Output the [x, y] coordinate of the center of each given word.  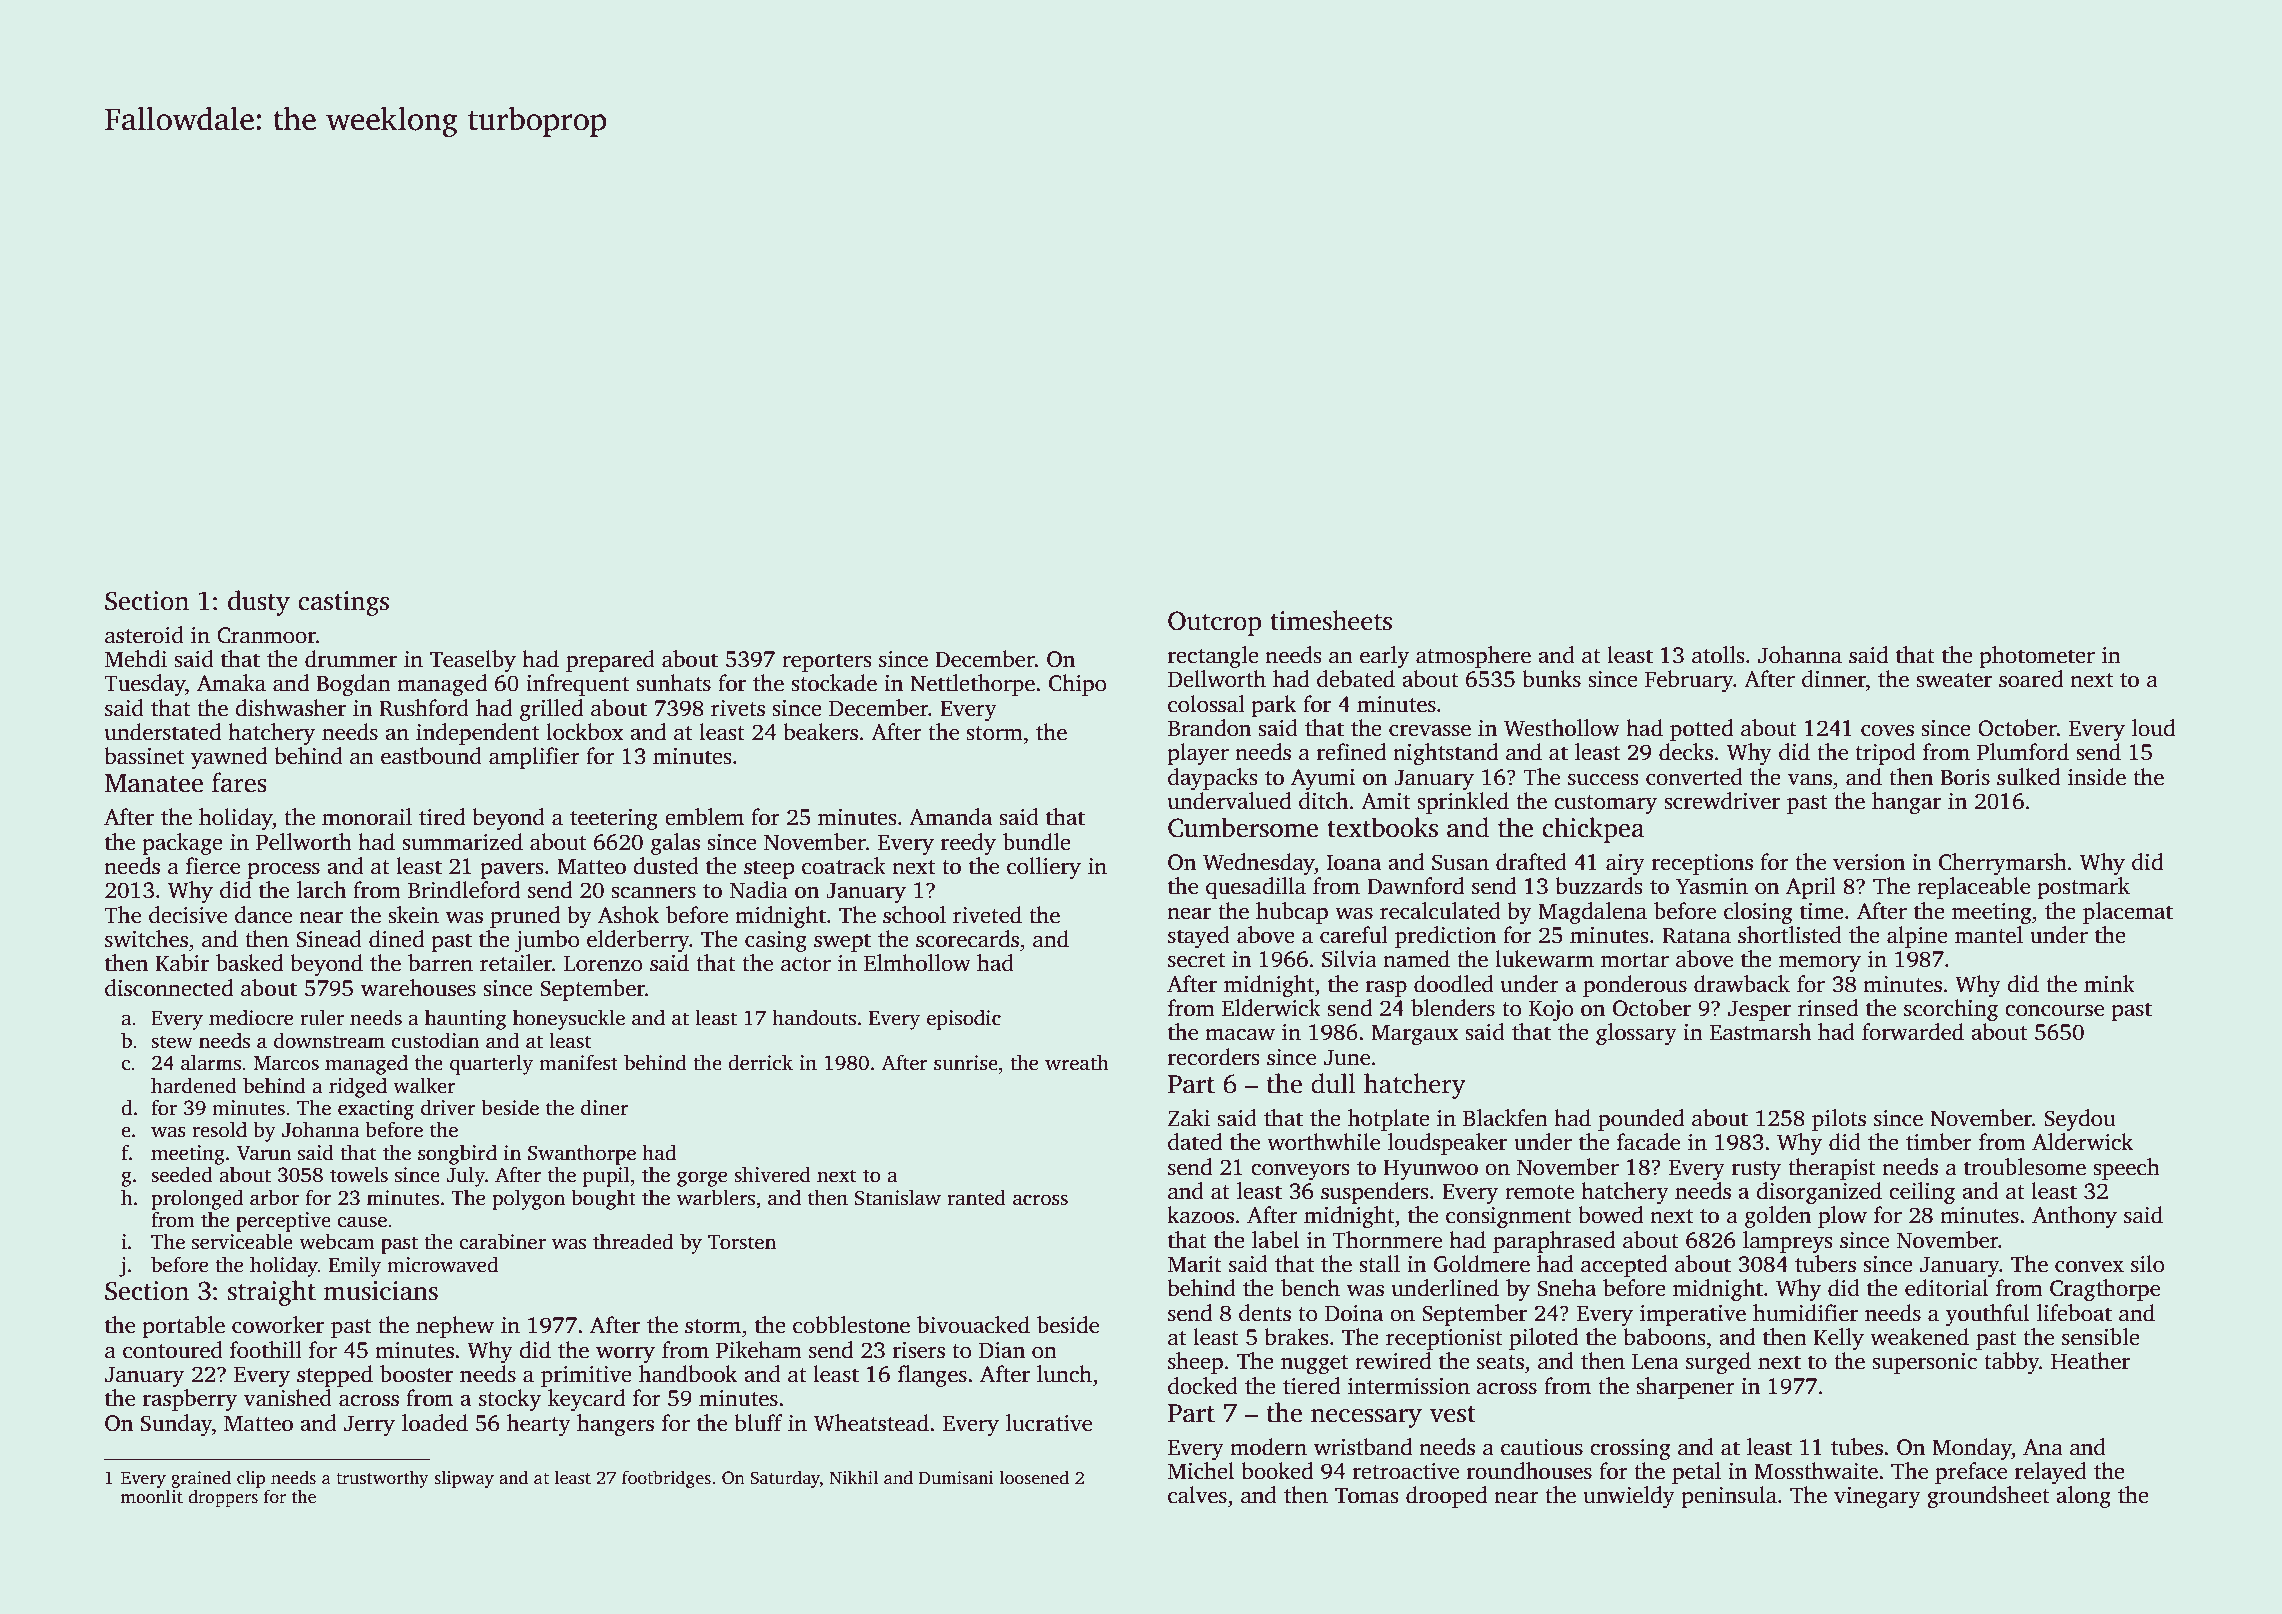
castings [343, 603]
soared [2031, 679]
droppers [223, 1498]
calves [1197, 1495]
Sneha [1566, 1288]
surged [1718, 1363]
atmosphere [1473, 657]
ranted [976, 1197]
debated [1356, 679]
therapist [1832, 1169]
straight [272, 1293]
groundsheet [1988, 1497]
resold [219, 1129]
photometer [2037, 657]
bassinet [144, 756]
